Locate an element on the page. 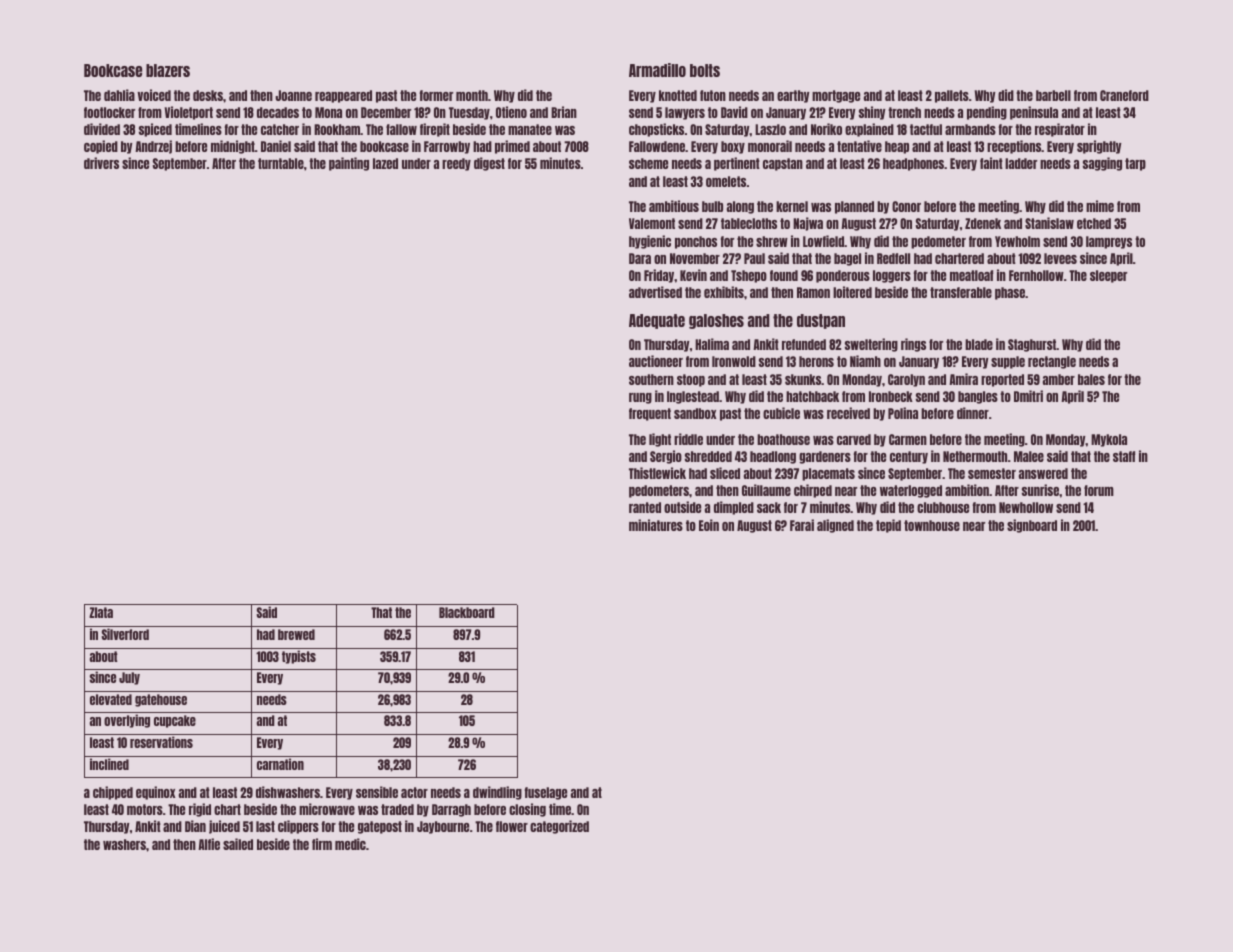  Alfie is located at coordinates (209, 844).
